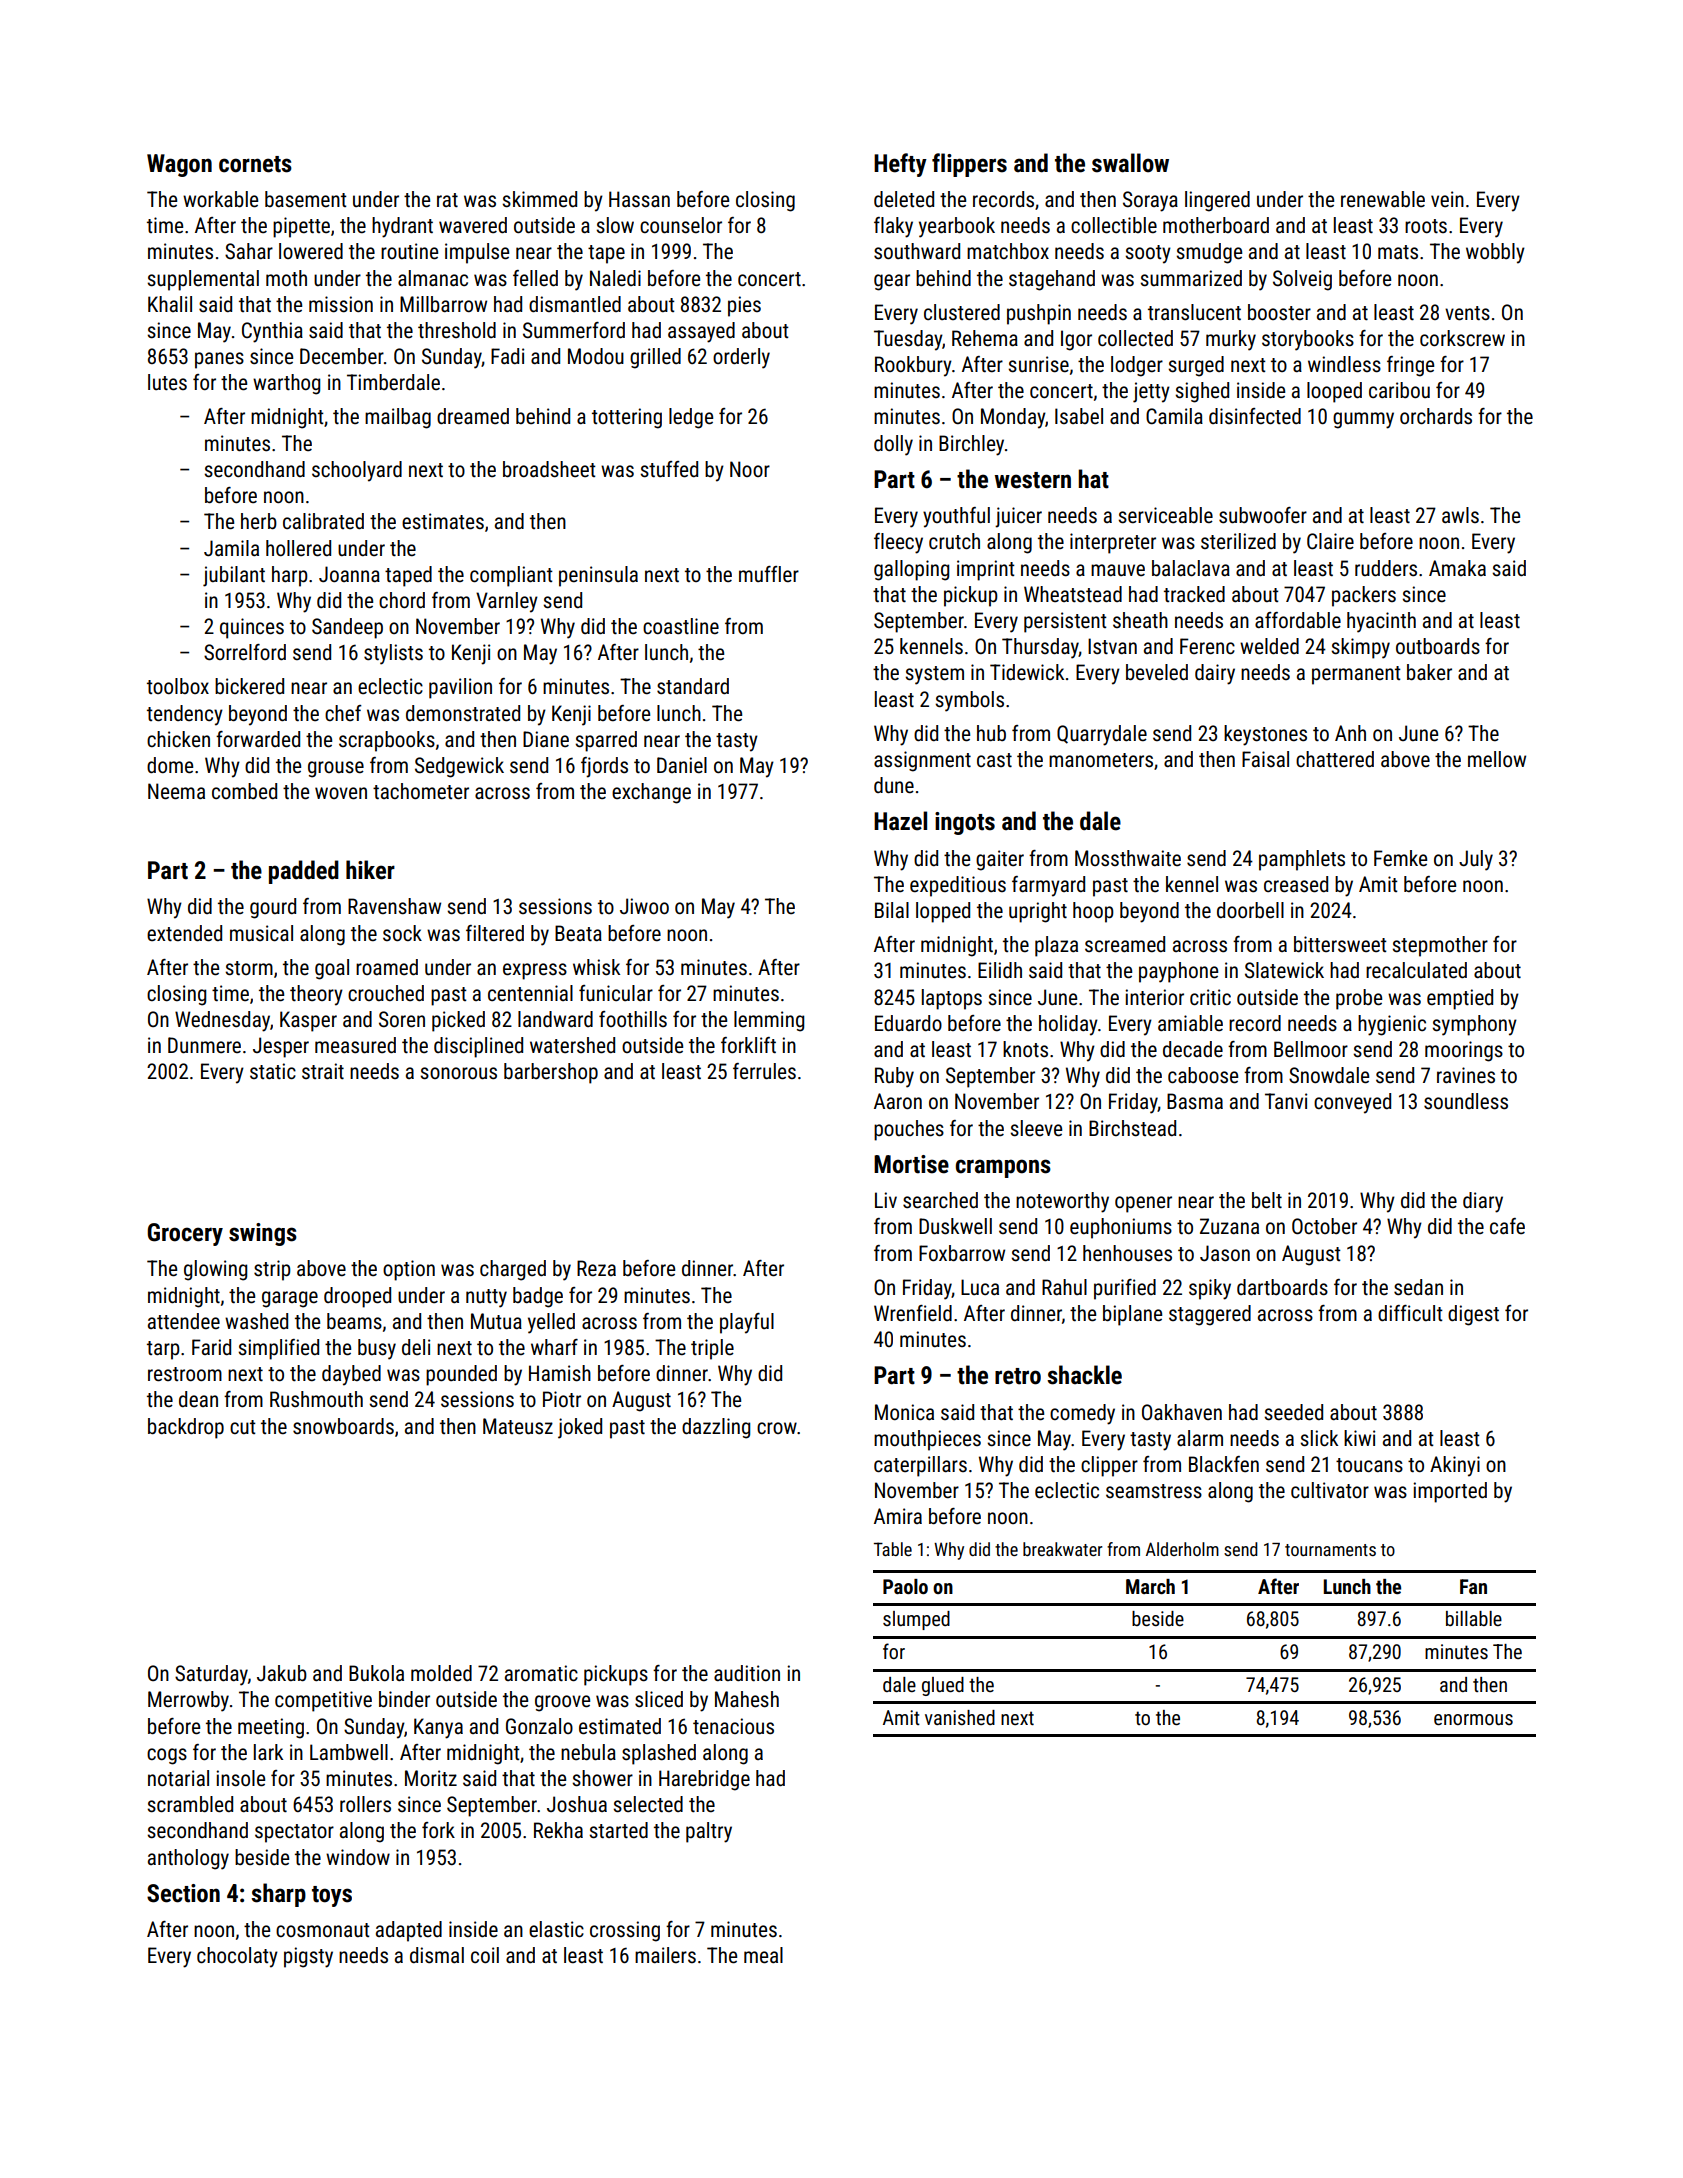 The image size is (1683, 2178). What do you see at coordinates (1455, 1466) in the screenshot?
I see `Akinyi` at bounding box center [1455, 1466].
